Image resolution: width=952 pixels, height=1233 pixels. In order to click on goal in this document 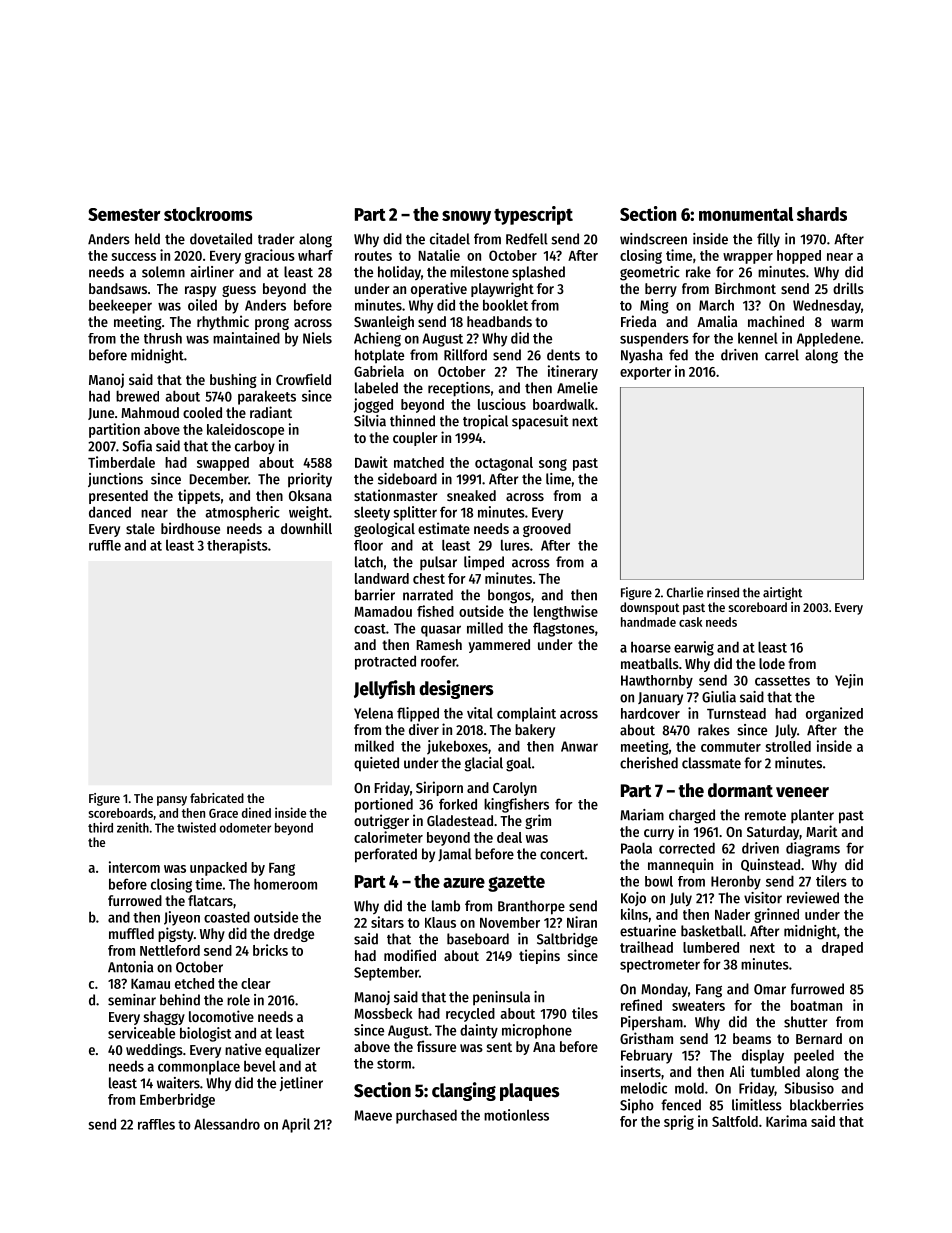, I will do `click(518, 764)`.
